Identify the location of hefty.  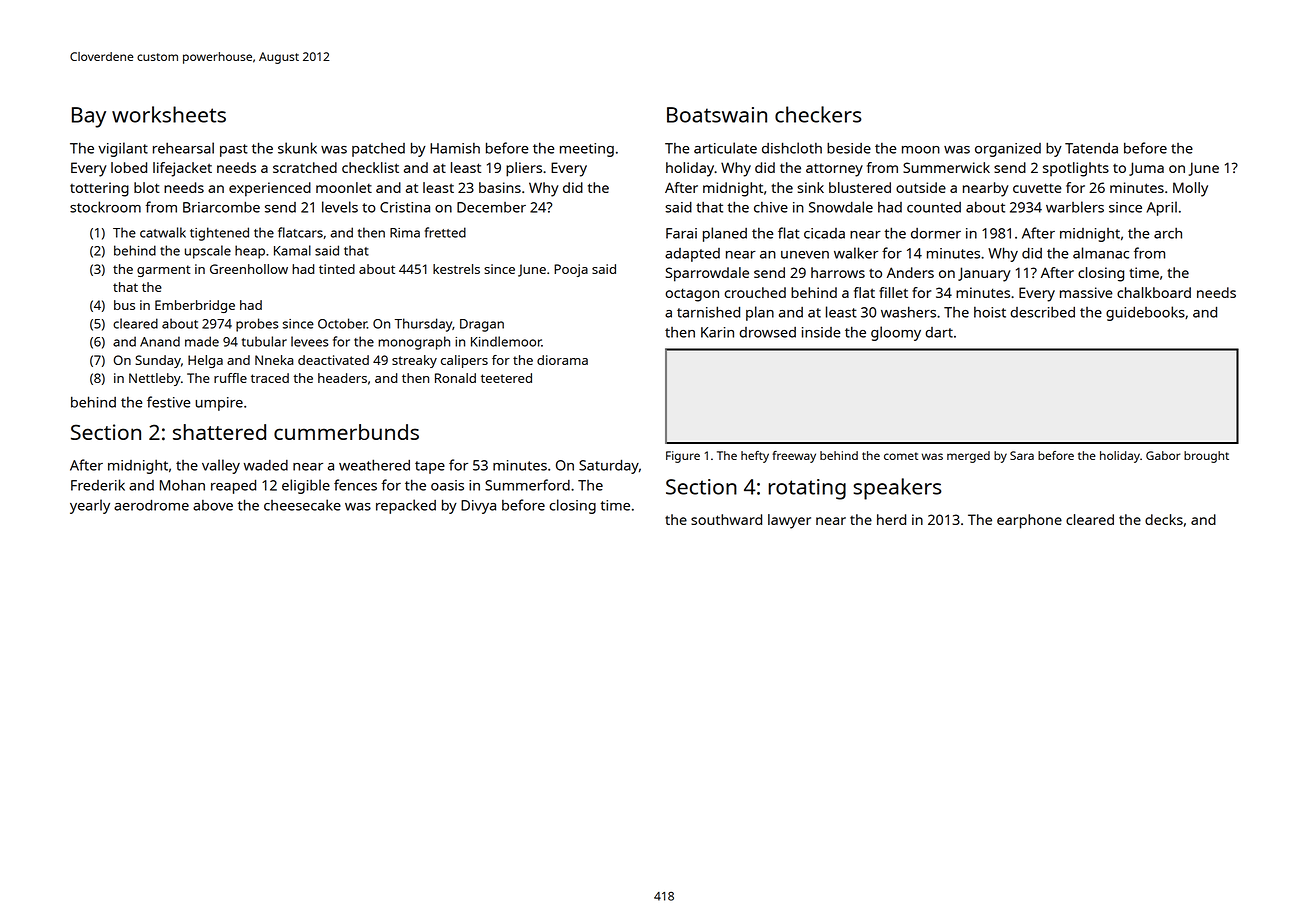
(755, 457).
